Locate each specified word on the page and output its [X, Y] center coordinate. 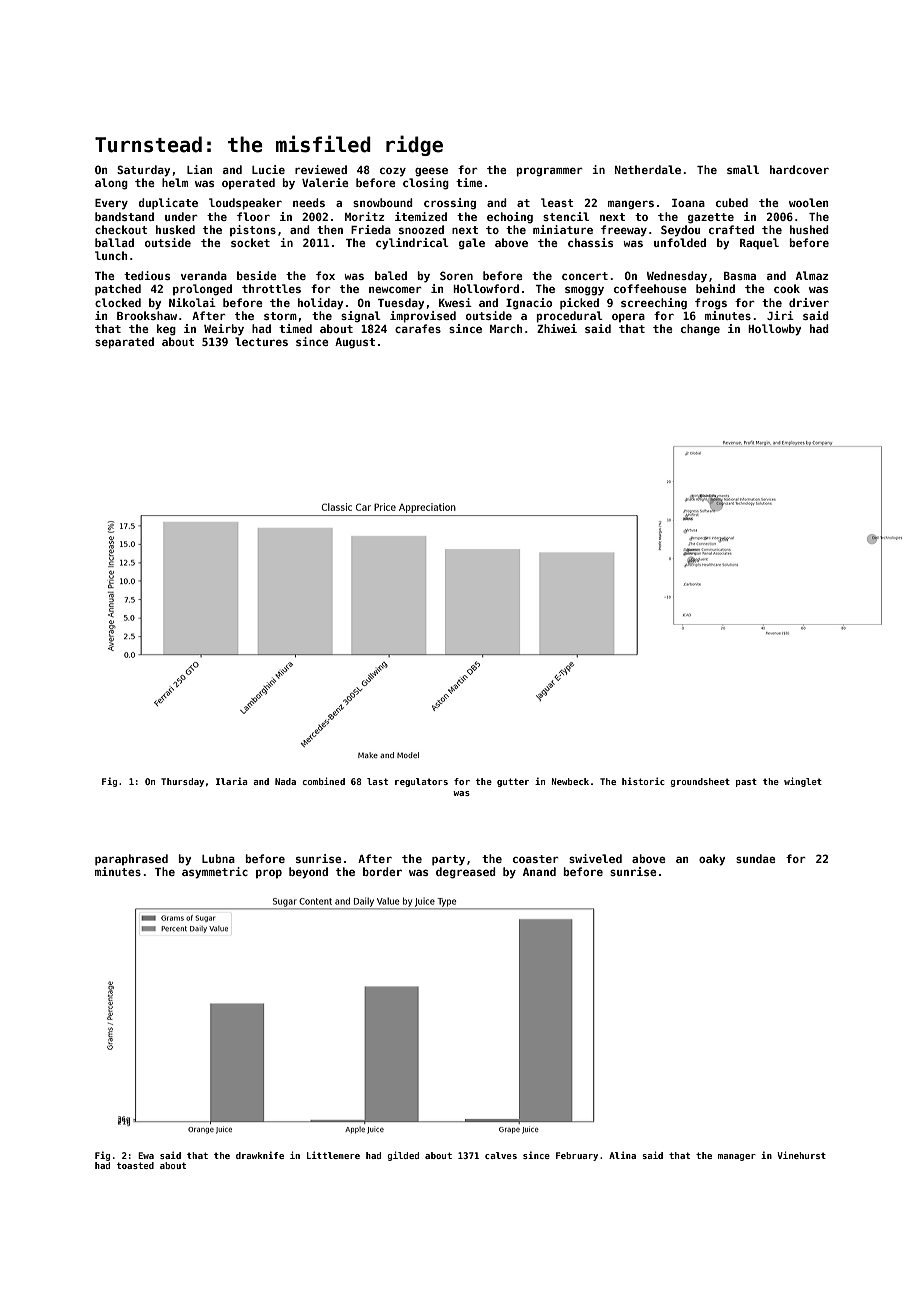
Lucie [268, 169]
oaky [712, 860]
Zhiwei [557, 328]
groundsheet [700, 782]
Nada [285, 781]
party [448, 860]
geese [431, 172]
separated [124, 343]
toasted [135, 1165]
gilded [403, 1156]
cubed [732, 202]
